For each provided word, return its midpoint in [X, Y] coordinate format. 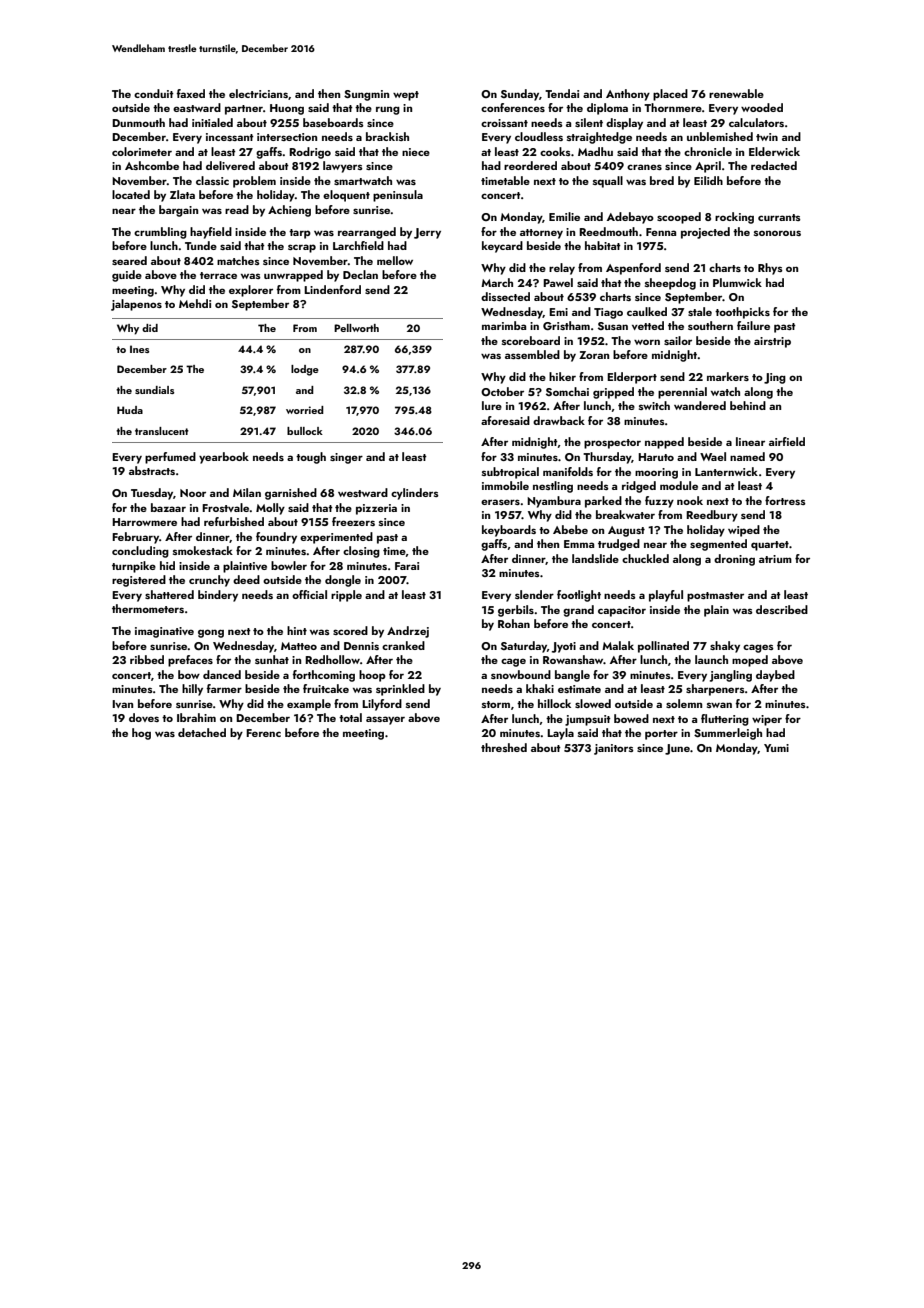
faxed [191, 93]
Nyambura [554, 502]
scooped [679, 218]
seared [129, 260]
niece [416, 152]
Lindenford [332, 289]
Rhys [770, 269]
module [679, 485]
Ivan [122, 704]
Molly [270, 509]
